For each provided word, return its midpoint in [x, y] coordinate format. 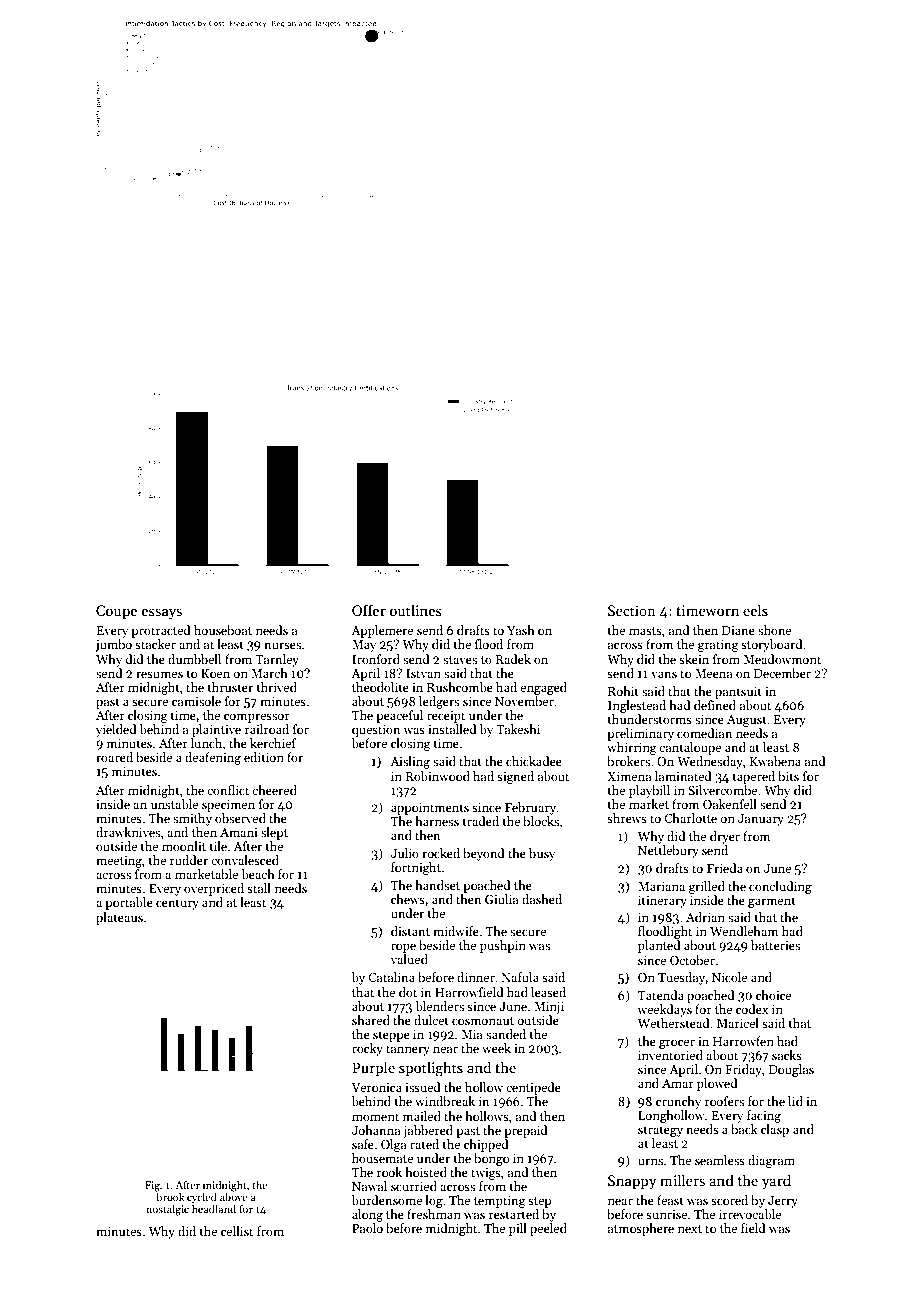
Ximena [629, 776]
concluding [780, 887]
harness [437, 821]
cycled [202, 1197]
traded [481, 821]
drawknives [128, 832]
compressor [257, 718]
